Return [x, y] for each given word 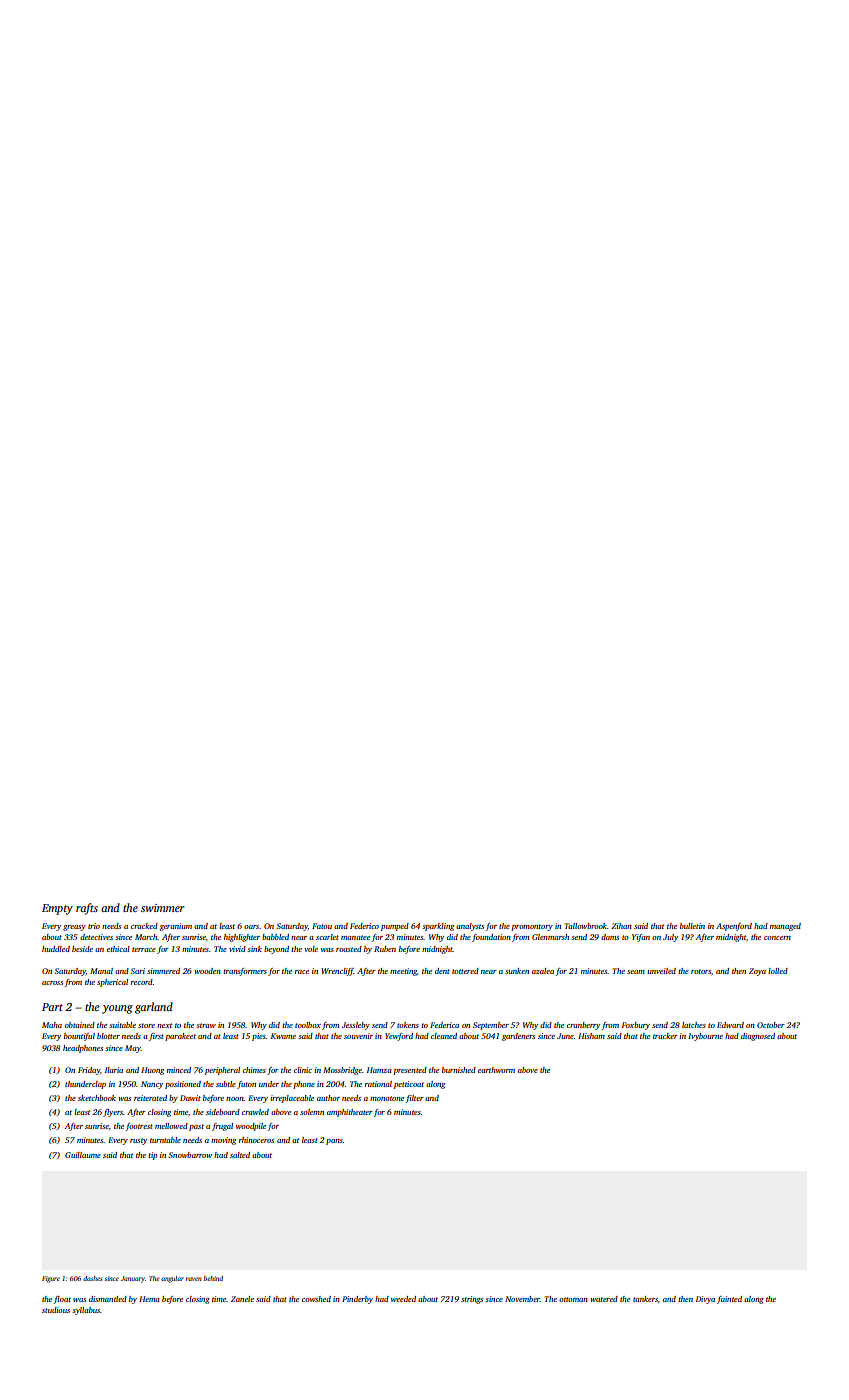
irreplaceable [292, 1099]
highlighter [242, 938]
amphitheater [350, 1113]
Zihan [621, 926]
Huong [152, 1071]
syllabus [86, 1311]
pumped [395, 927]
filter [414, 1099]
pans [334, 1142]
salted [240, 1155]
